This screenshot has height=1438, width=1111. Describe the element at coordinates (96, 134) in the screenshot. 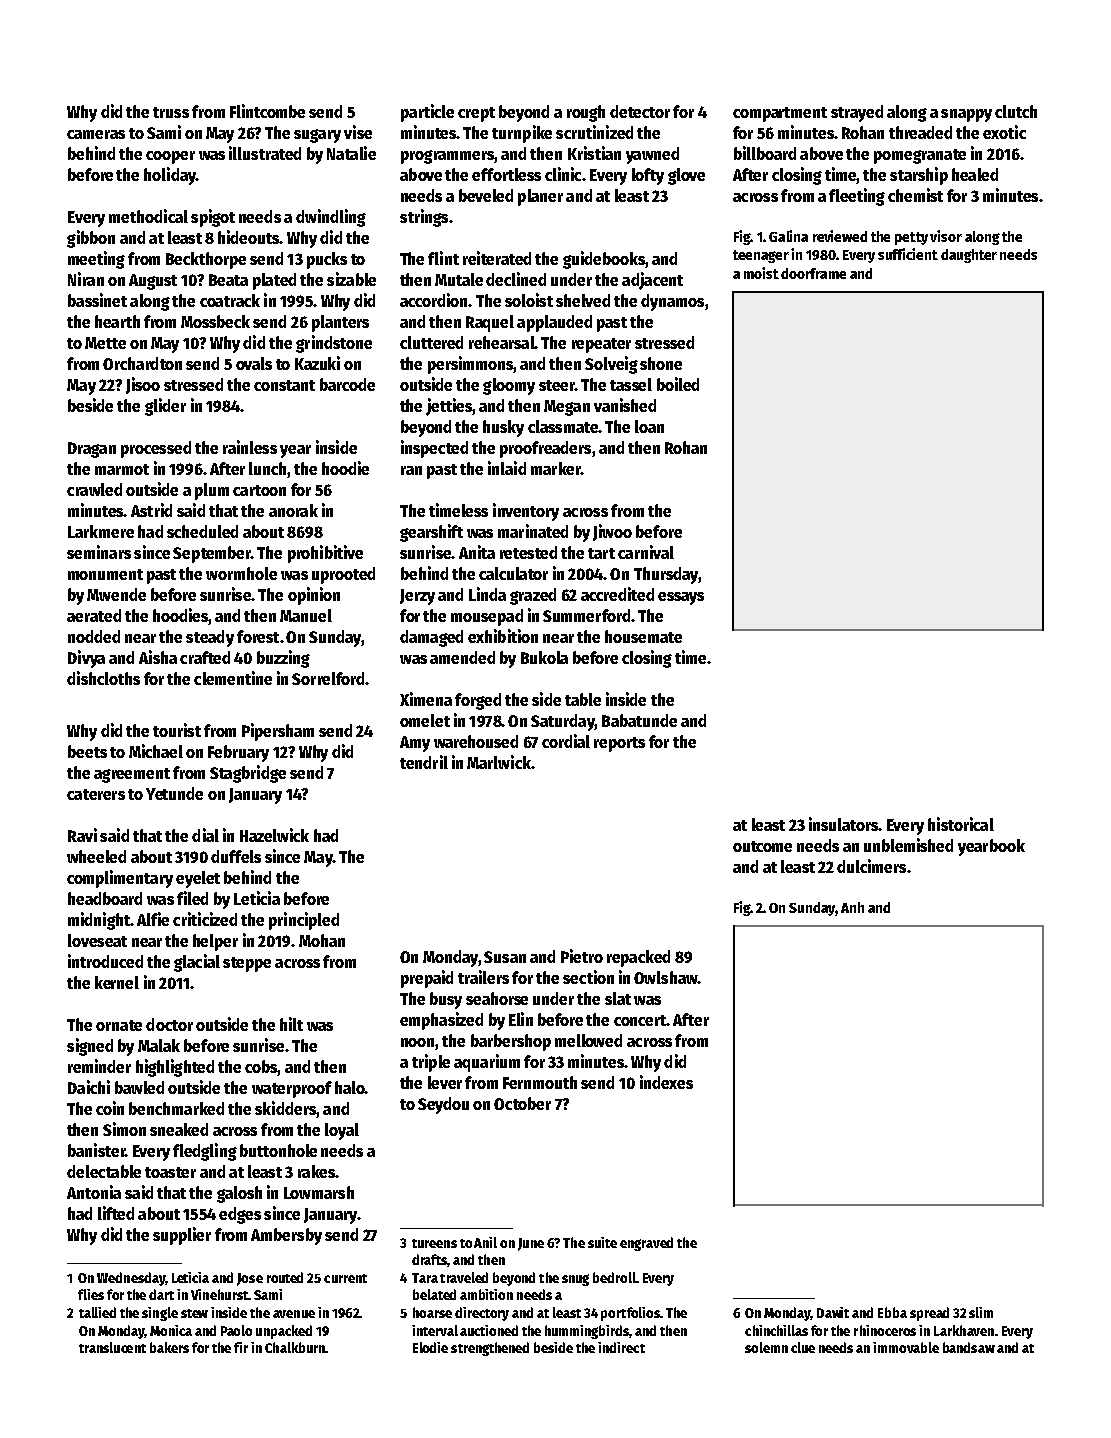

I see `cameras` at that location.
